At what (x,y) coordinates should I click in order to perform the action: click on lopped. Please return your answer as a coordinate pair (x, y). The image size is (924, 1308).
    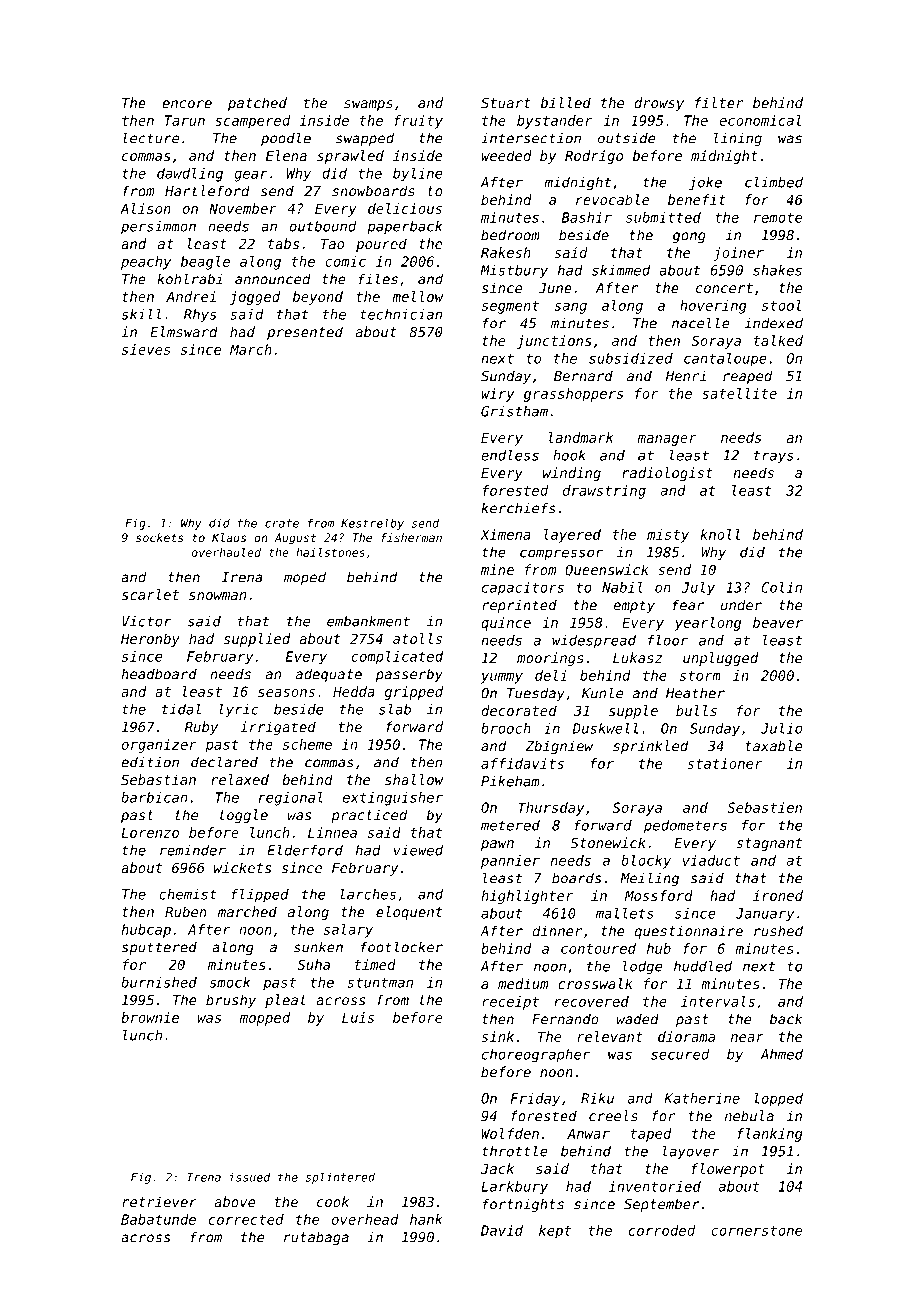
    Looking at the image, I should click on (779, 1100).
